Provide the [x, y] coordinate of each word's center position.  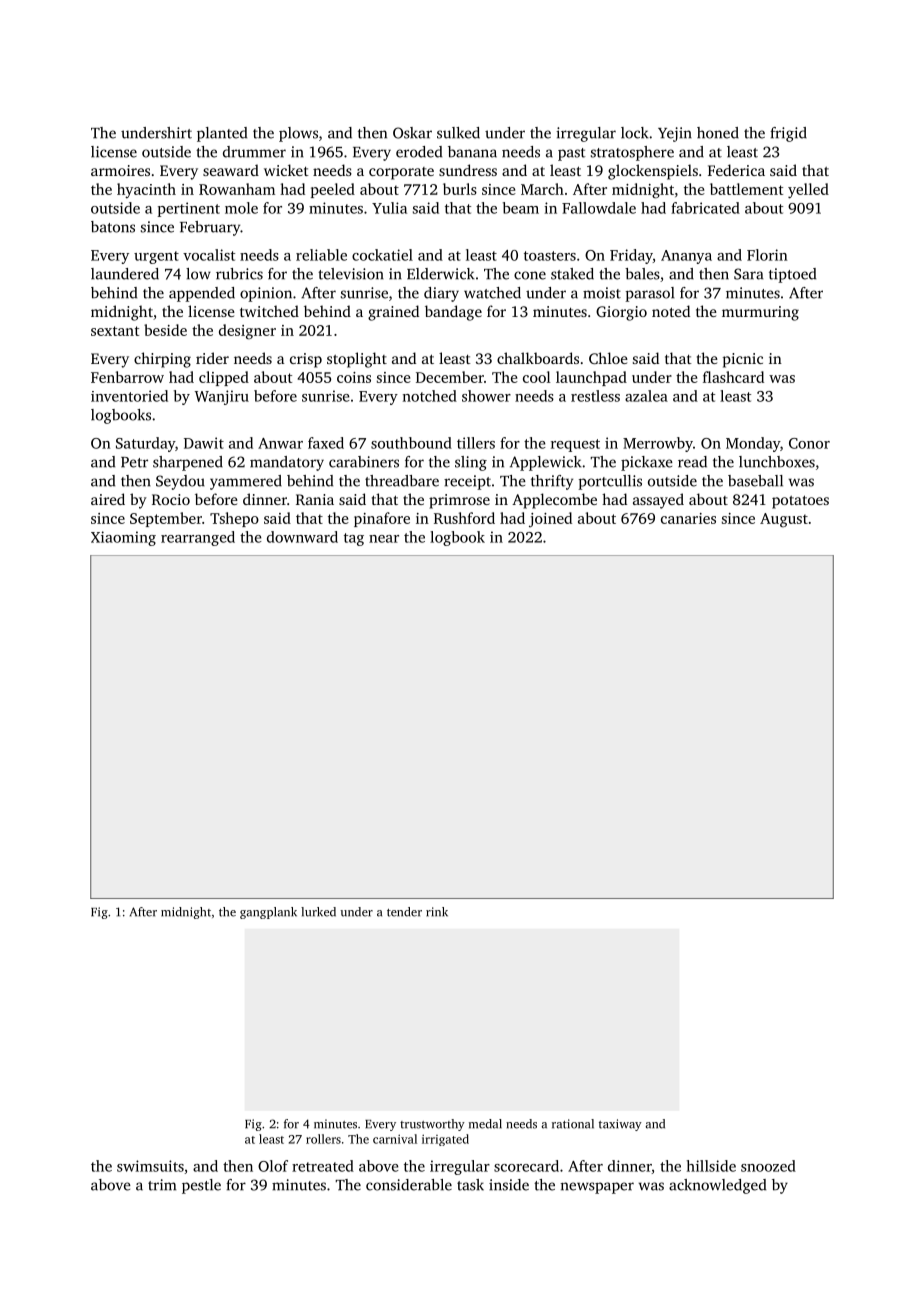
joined [550, 519]
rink [437, 912]
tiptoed [792, 275]
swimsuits [150, 1166]
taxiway [620, 1125]
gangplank [268, 913]
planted [222, 134]
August [784, 520]
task [470, 1185]
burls [460, 189]
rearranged [198, 538]
